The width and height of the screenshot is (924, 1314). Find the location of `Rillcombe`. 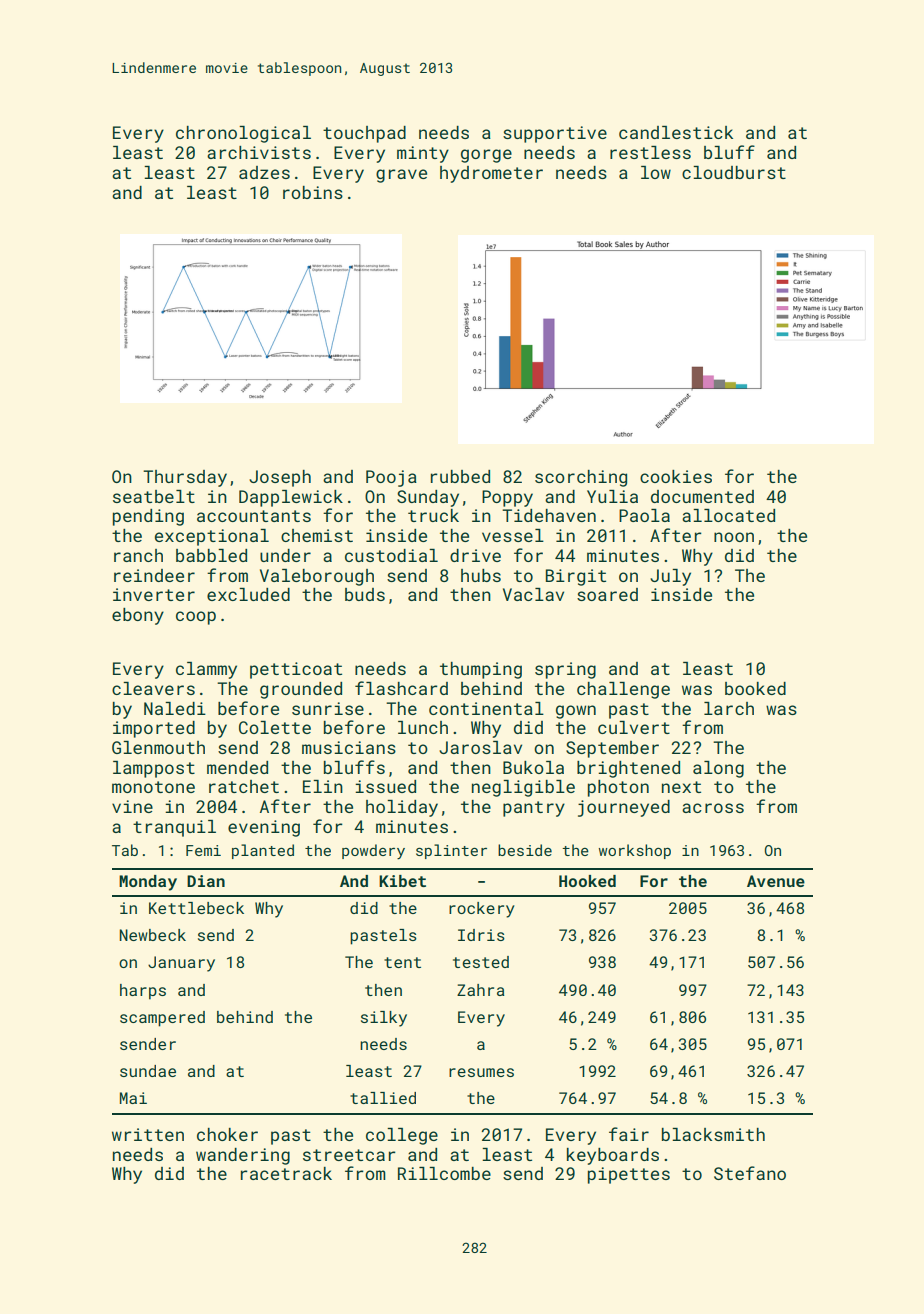

Rillcombe is located at coordinates (444, 1173).
